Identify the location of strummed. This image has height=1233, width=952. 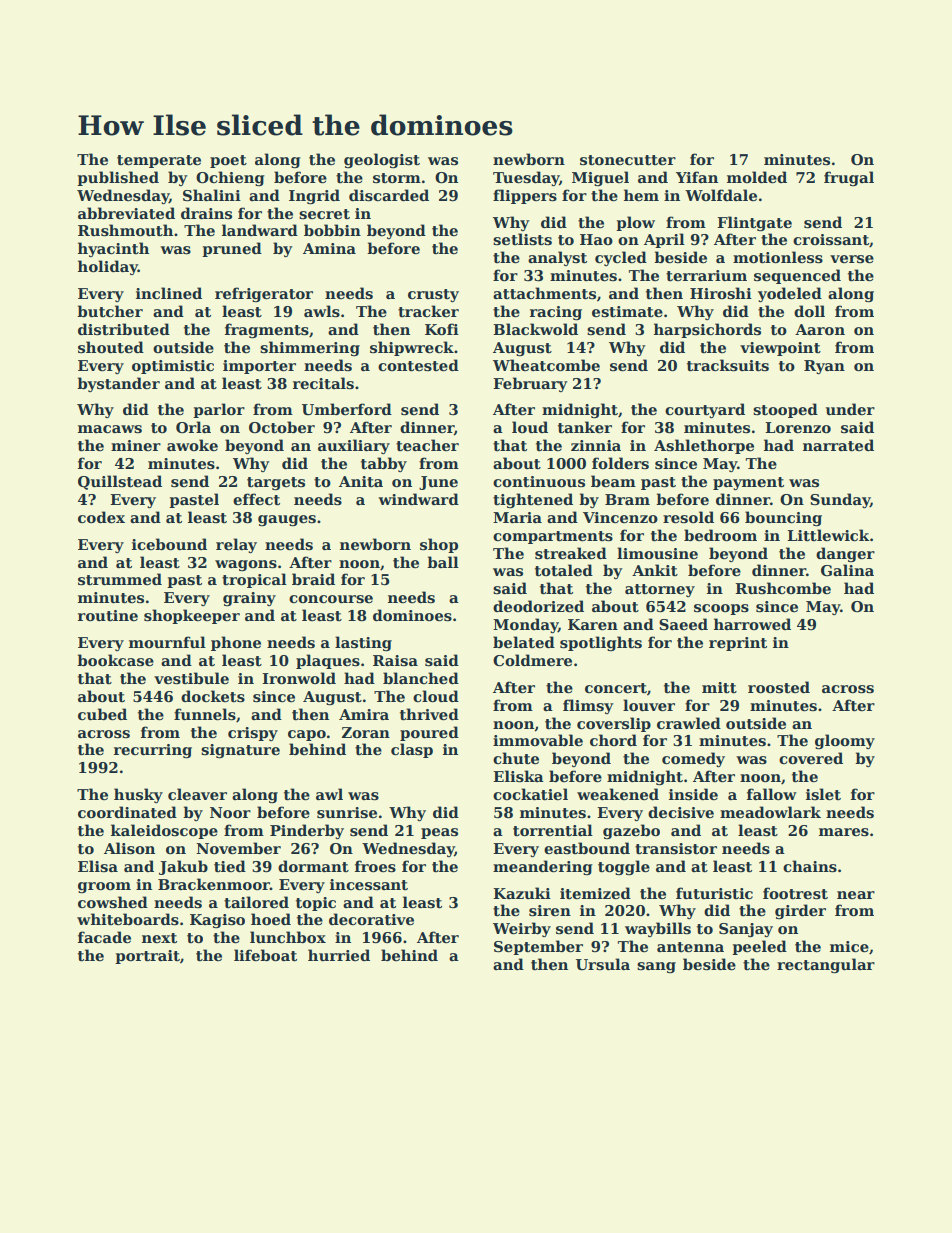
(120, 579).
